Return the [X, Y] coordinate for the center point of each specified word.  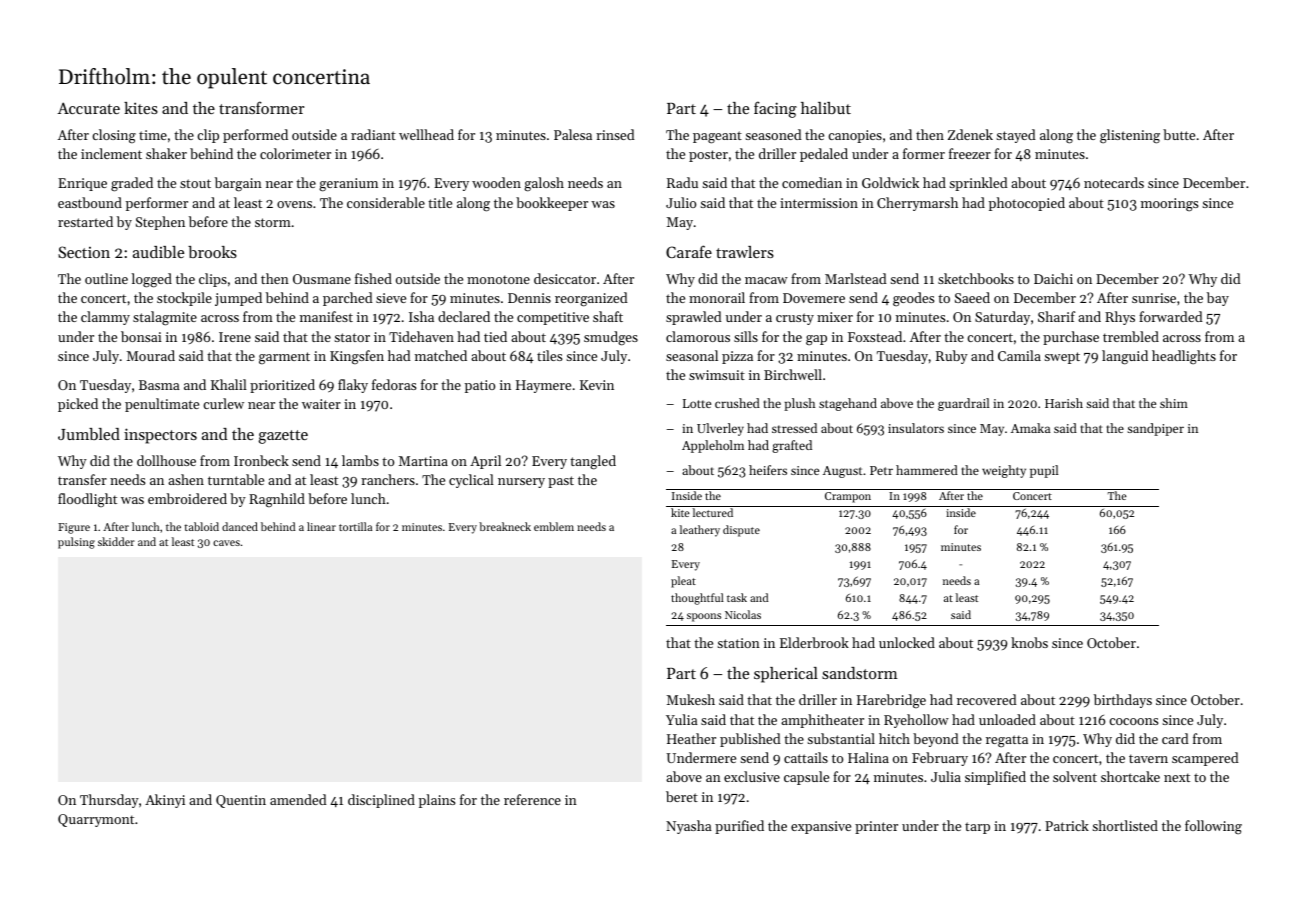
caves [226, 543]
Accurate [88, 108]
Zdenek [970, 134]
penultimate [162, 405]
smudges [611, 338]
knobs [1029, 642]
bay [1218, 299]
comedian [812, 182]
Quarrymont [96, 820]
